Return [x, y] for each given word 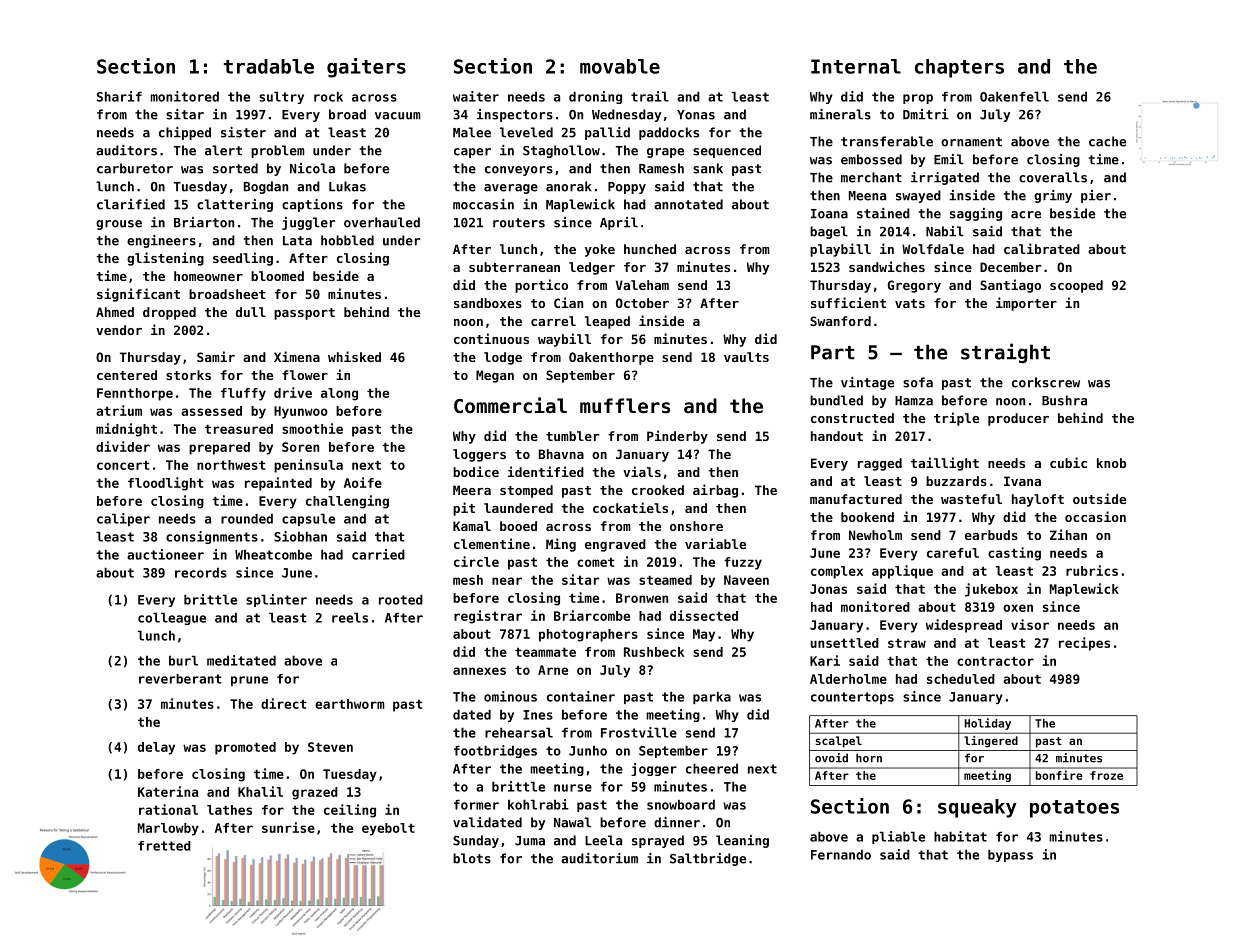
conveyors [519, 171]
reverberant [180, 679]
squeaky [977, 808]
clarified [131, 204]
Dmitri [926, 114]
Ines [538, 715]
